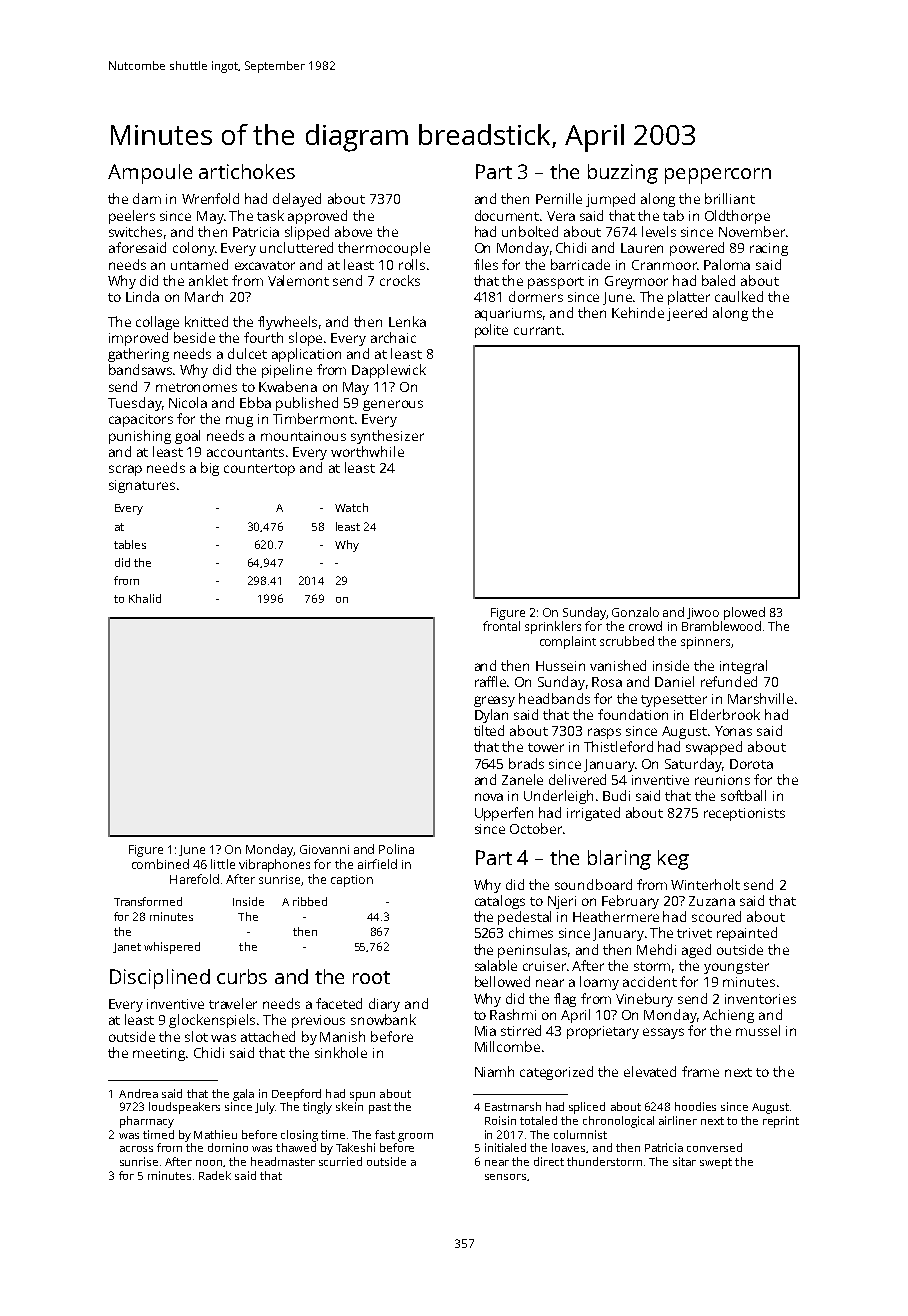 This page has width=908, height=1316. I want to click on Pernille, so click(559, 198).
